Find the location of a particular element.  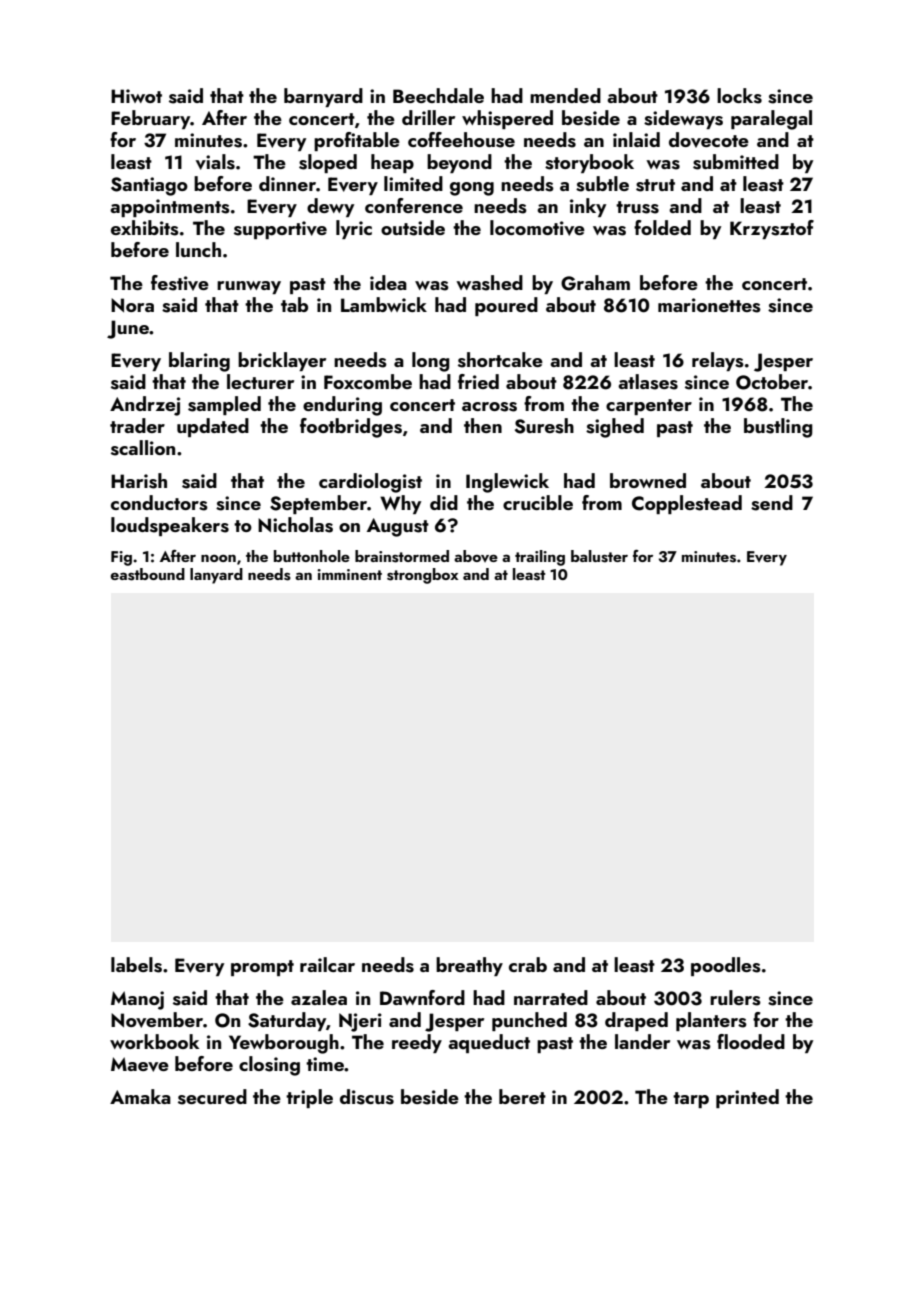

submitted is located at coordinates (736, 162).
